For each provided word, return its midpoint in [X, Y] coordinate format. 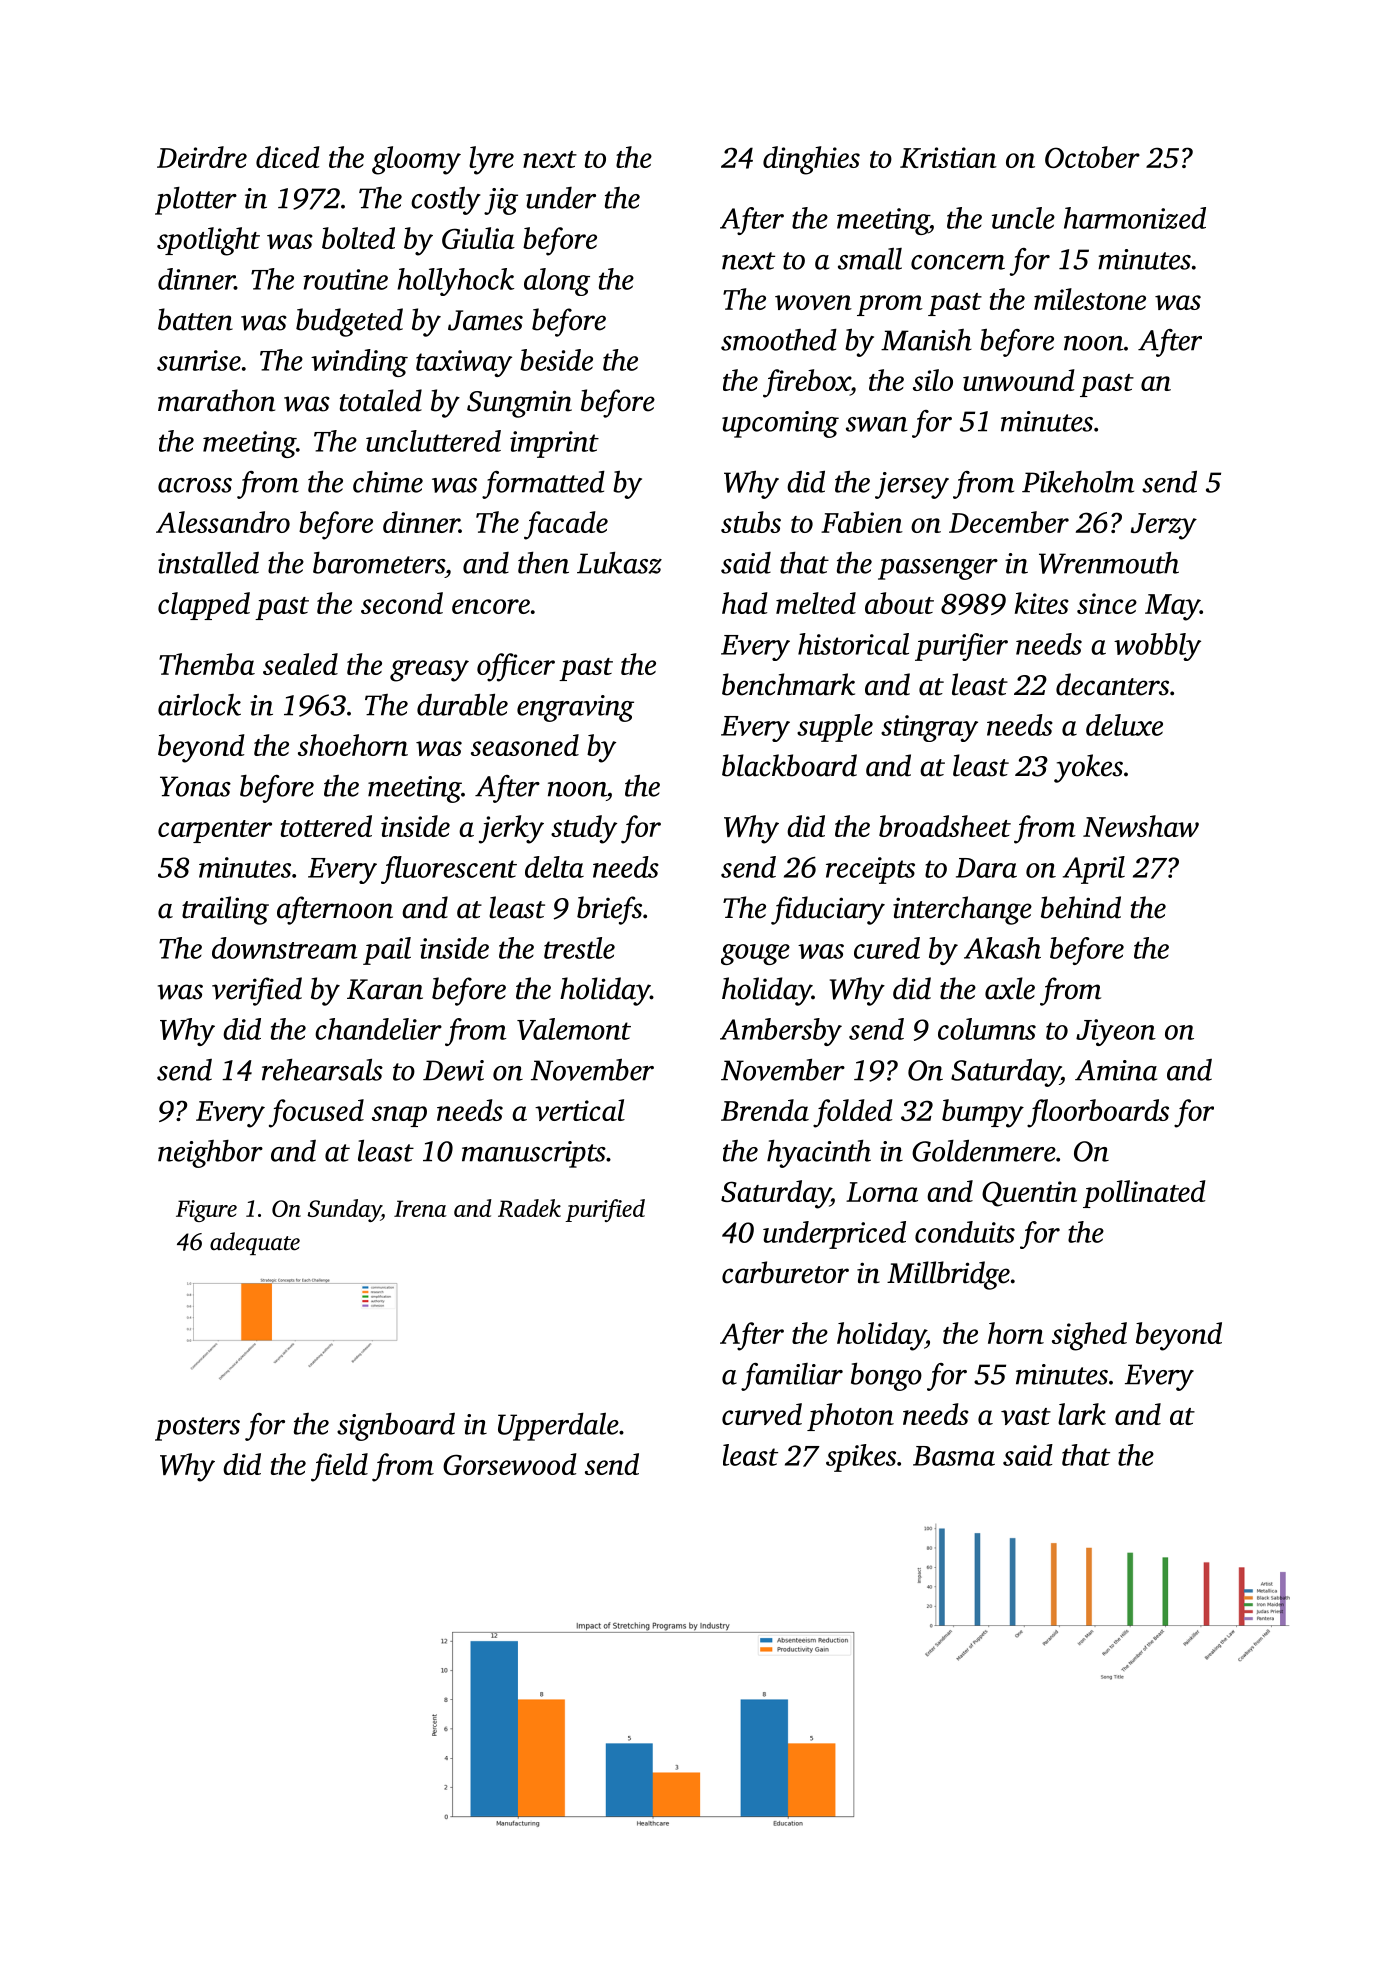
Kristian [948, 157]
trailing [225, 910]
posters [197, 1429]
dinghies [811, 160]
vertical [580, 1110]
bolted [358, 238]
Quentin [1029, 1194]
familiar [792, 1377]
